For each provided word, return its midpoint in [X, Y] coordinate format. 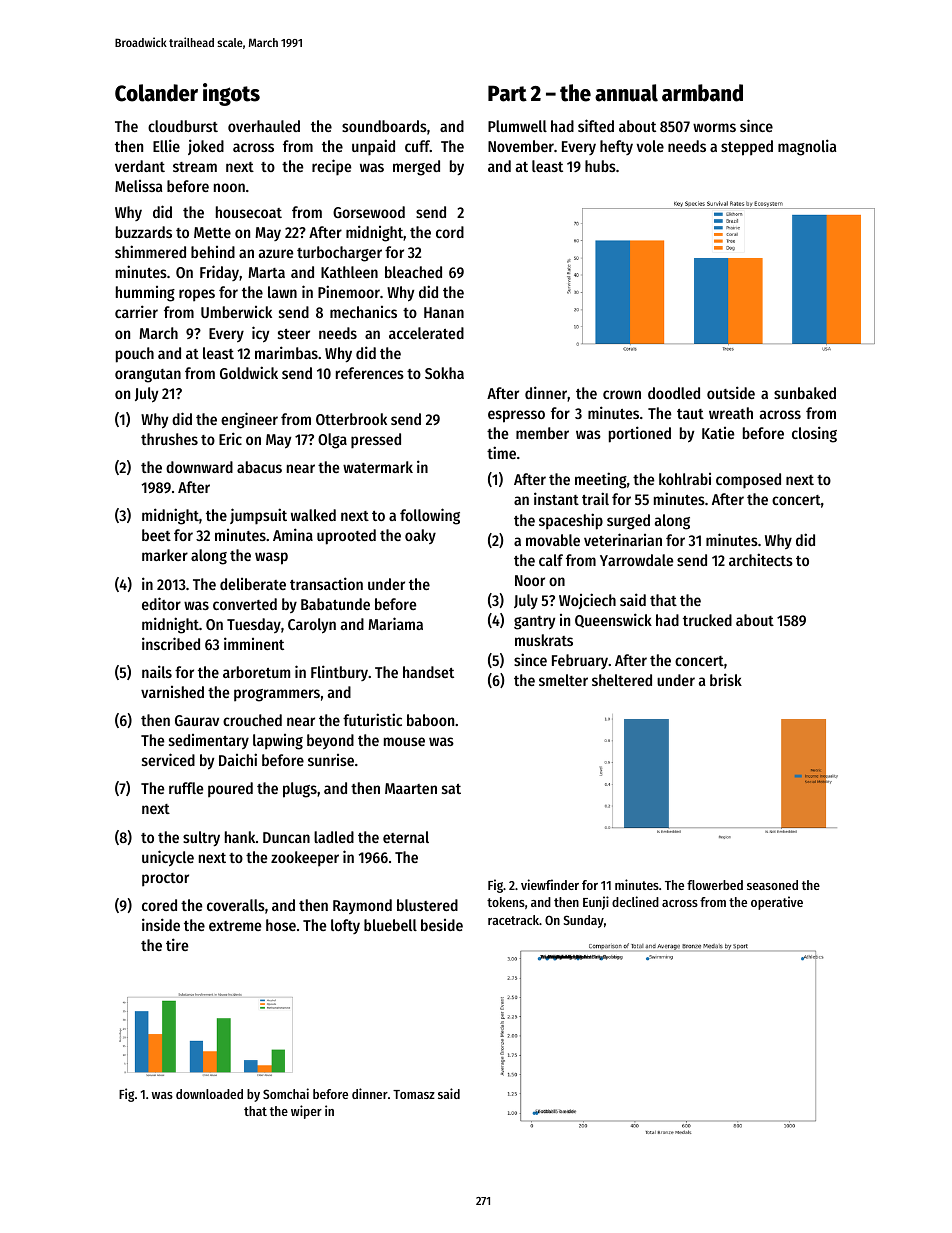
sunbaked [805, 393]
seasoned [772, 885]
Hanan [444, 312]
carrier [136, 311]
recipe [331, 167]
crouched [252, 720]
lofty [345, 926]
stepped [747, 148]
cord [450, 232]
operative [777, 903]
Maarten [411, 788]
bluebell [390, 925]
